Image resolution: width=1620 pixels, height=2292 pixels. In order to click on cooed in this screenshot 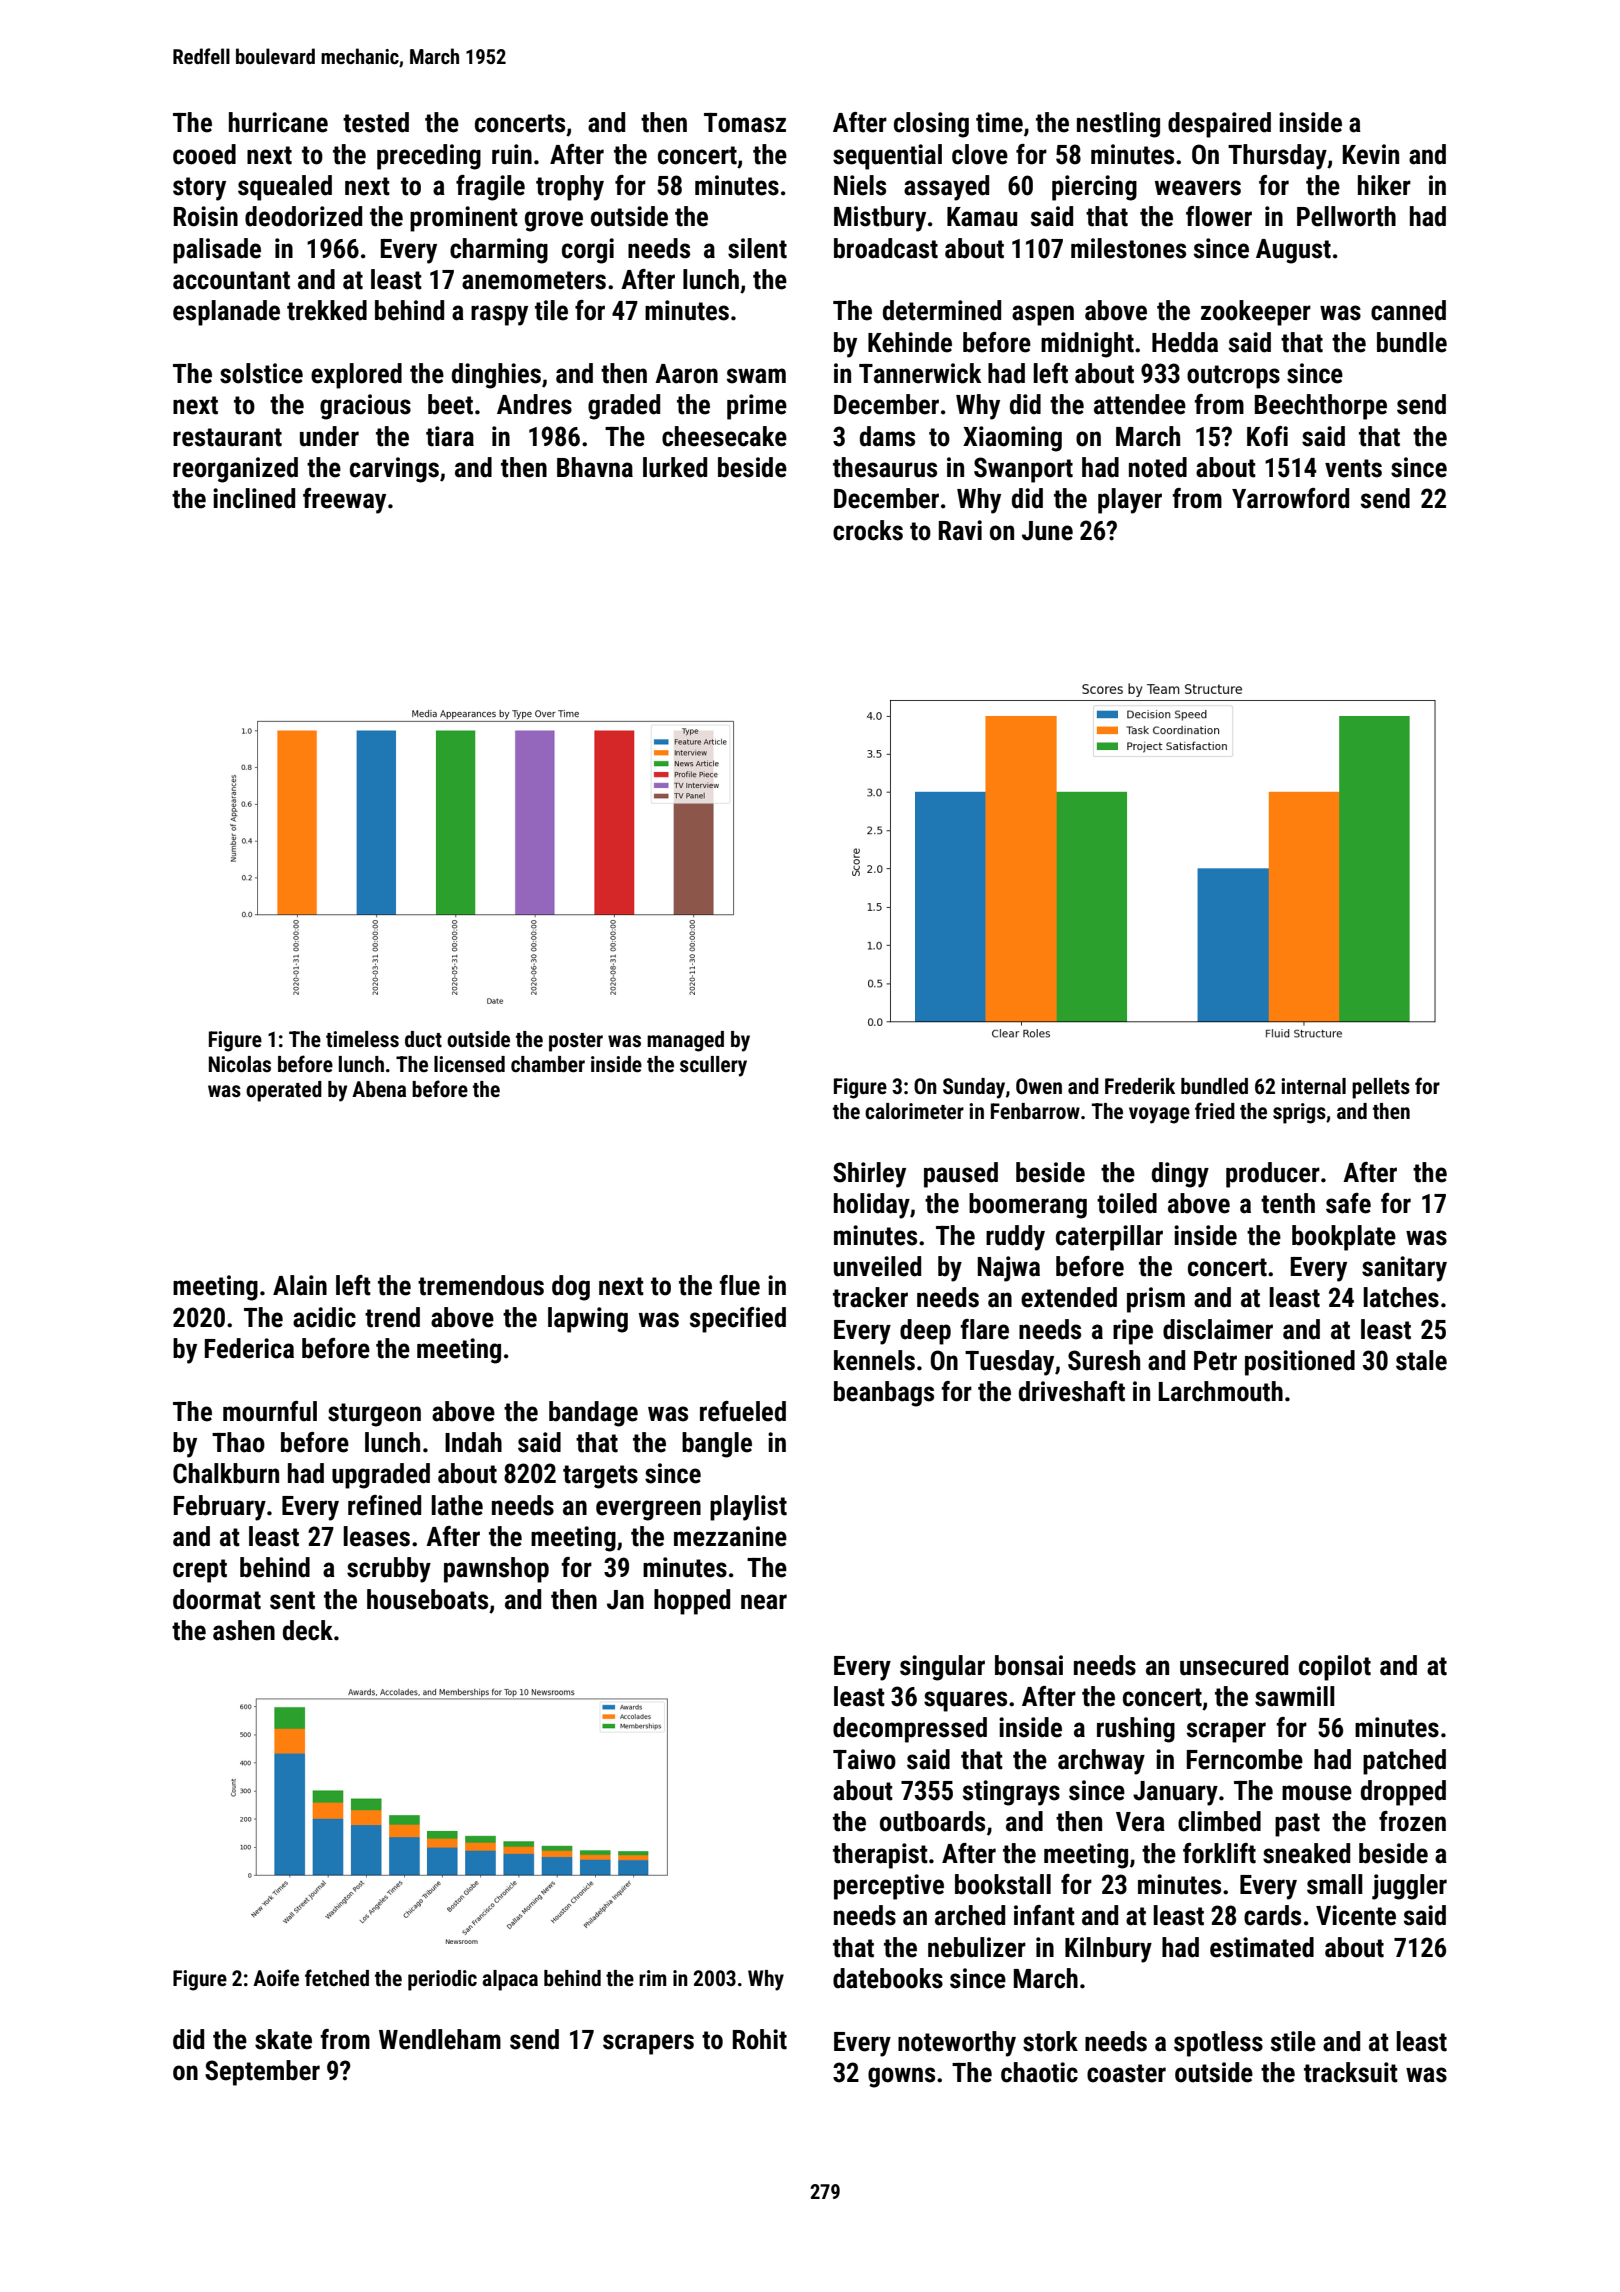, I will do `click(204, 154)`.
